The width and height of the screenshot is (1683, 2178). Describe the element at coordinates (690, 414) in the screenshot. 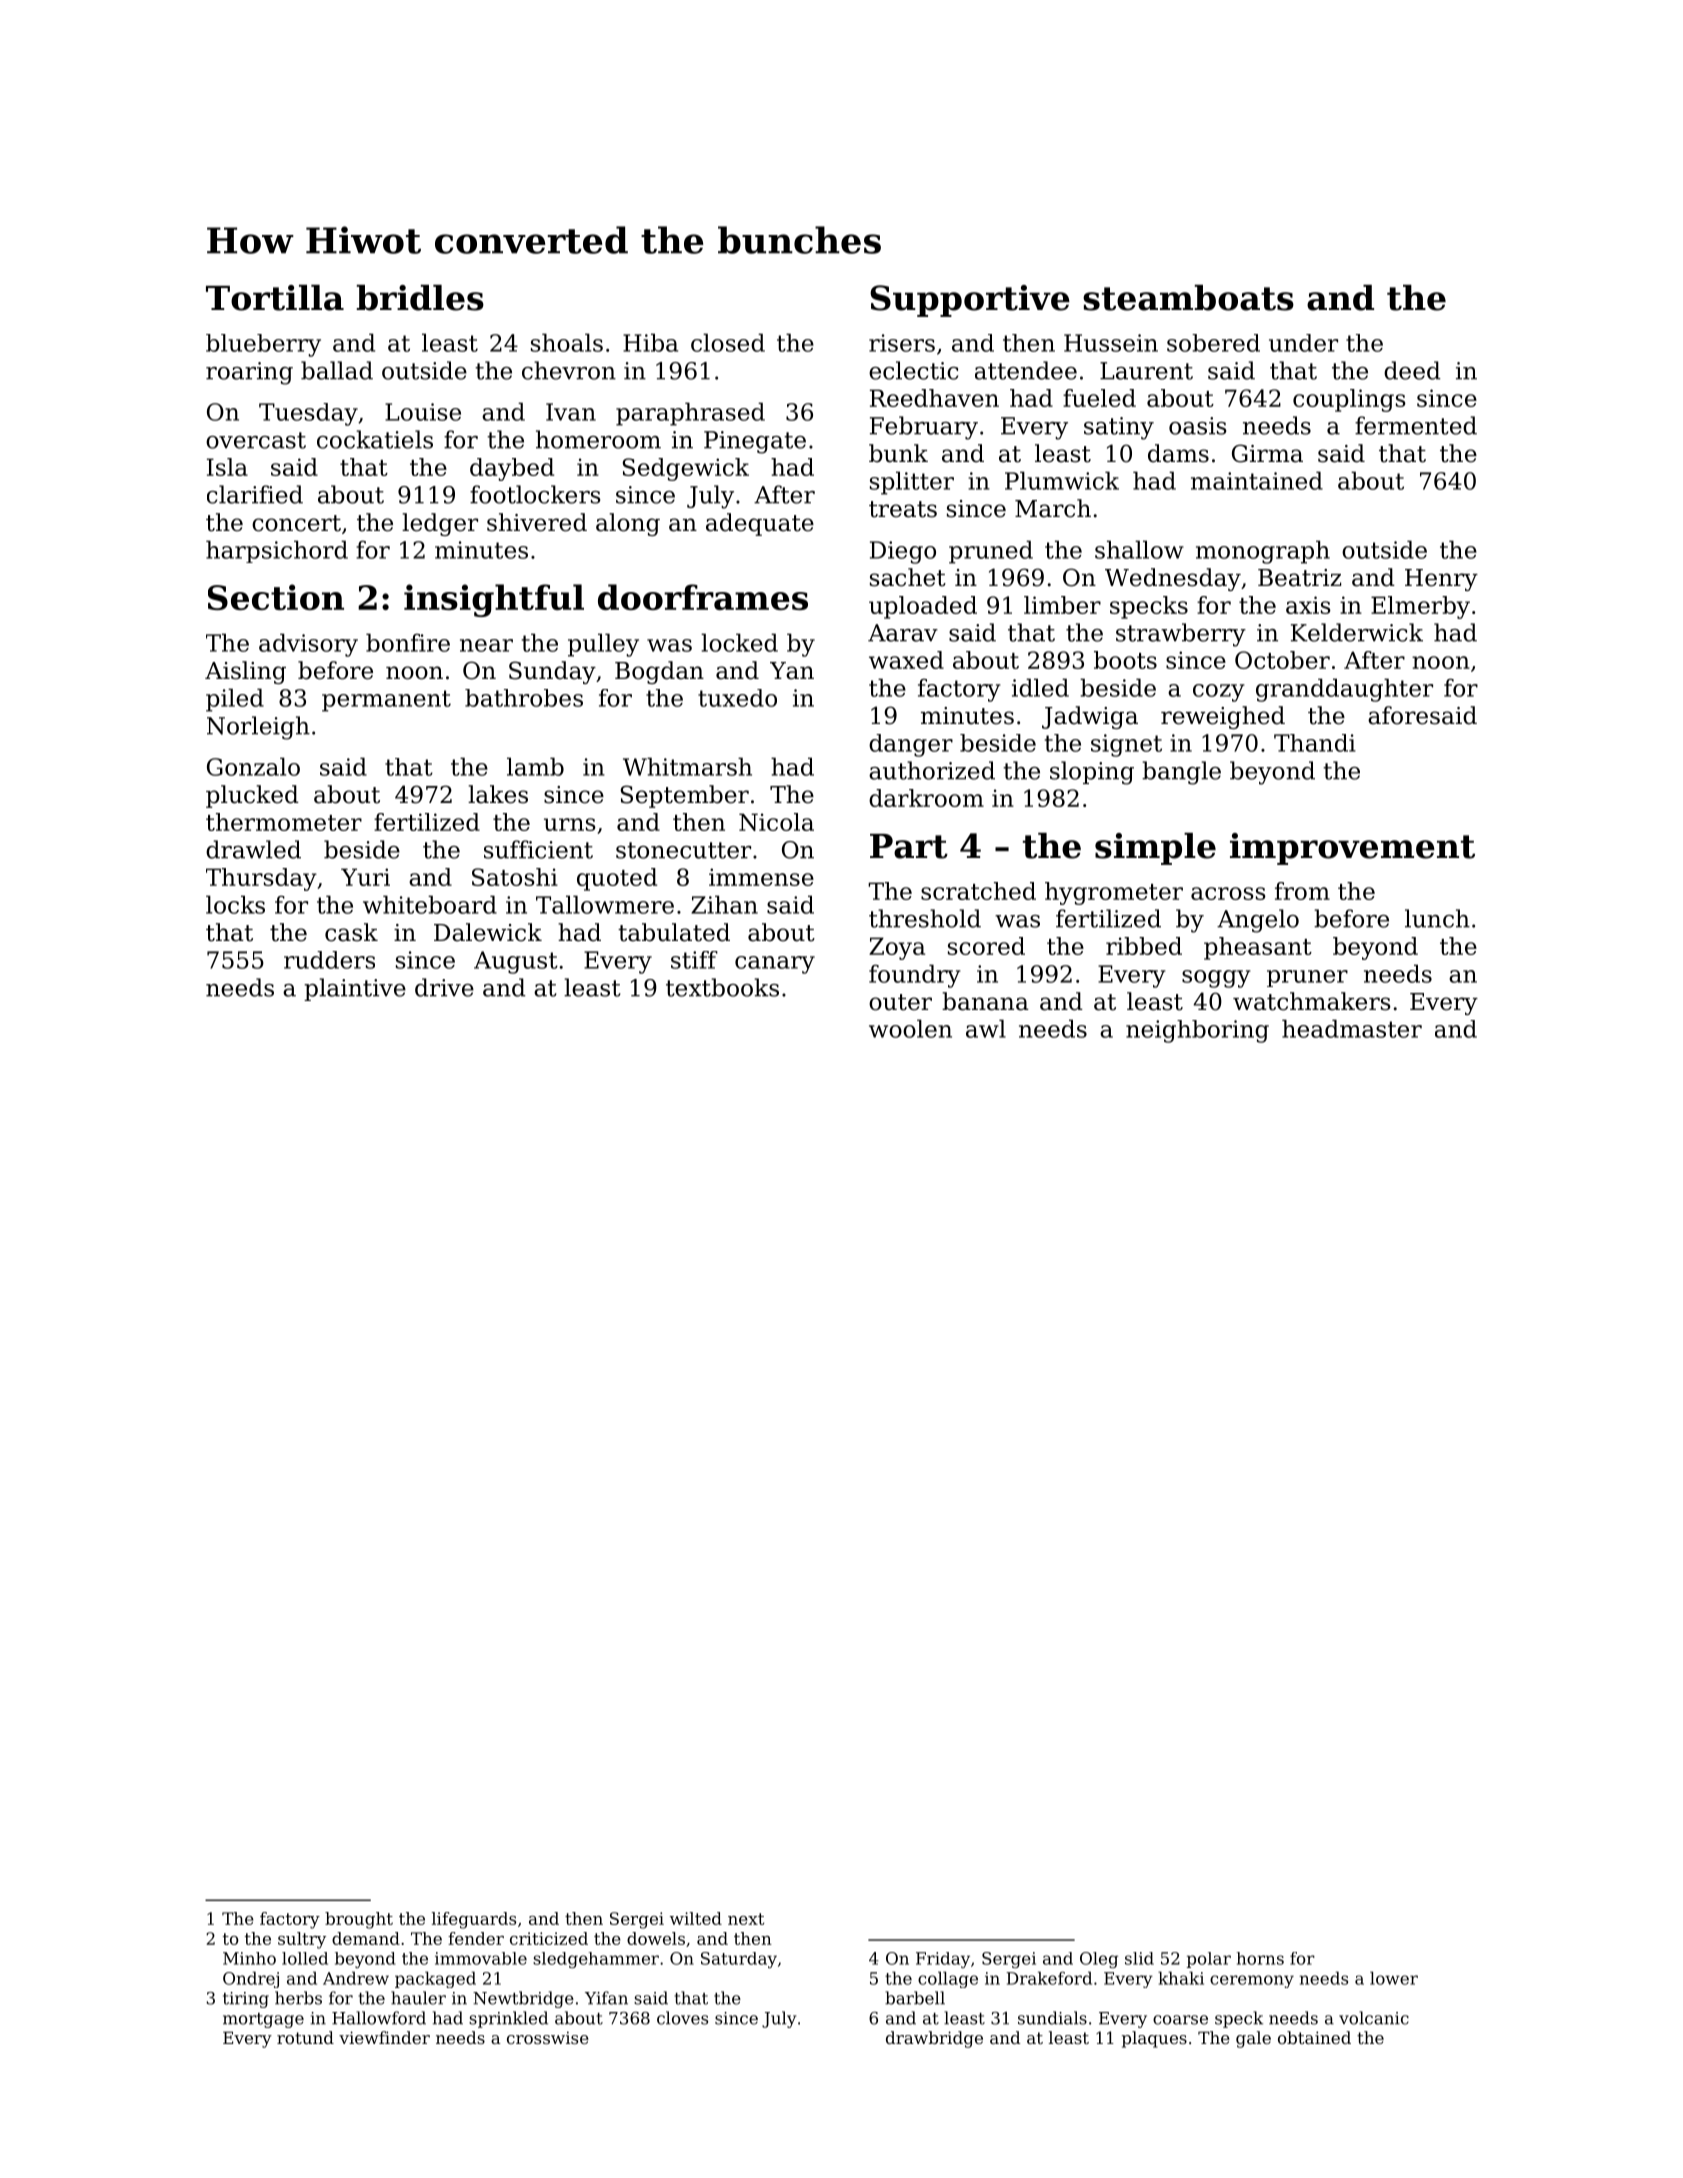

I see `paraphrased` at that location.
